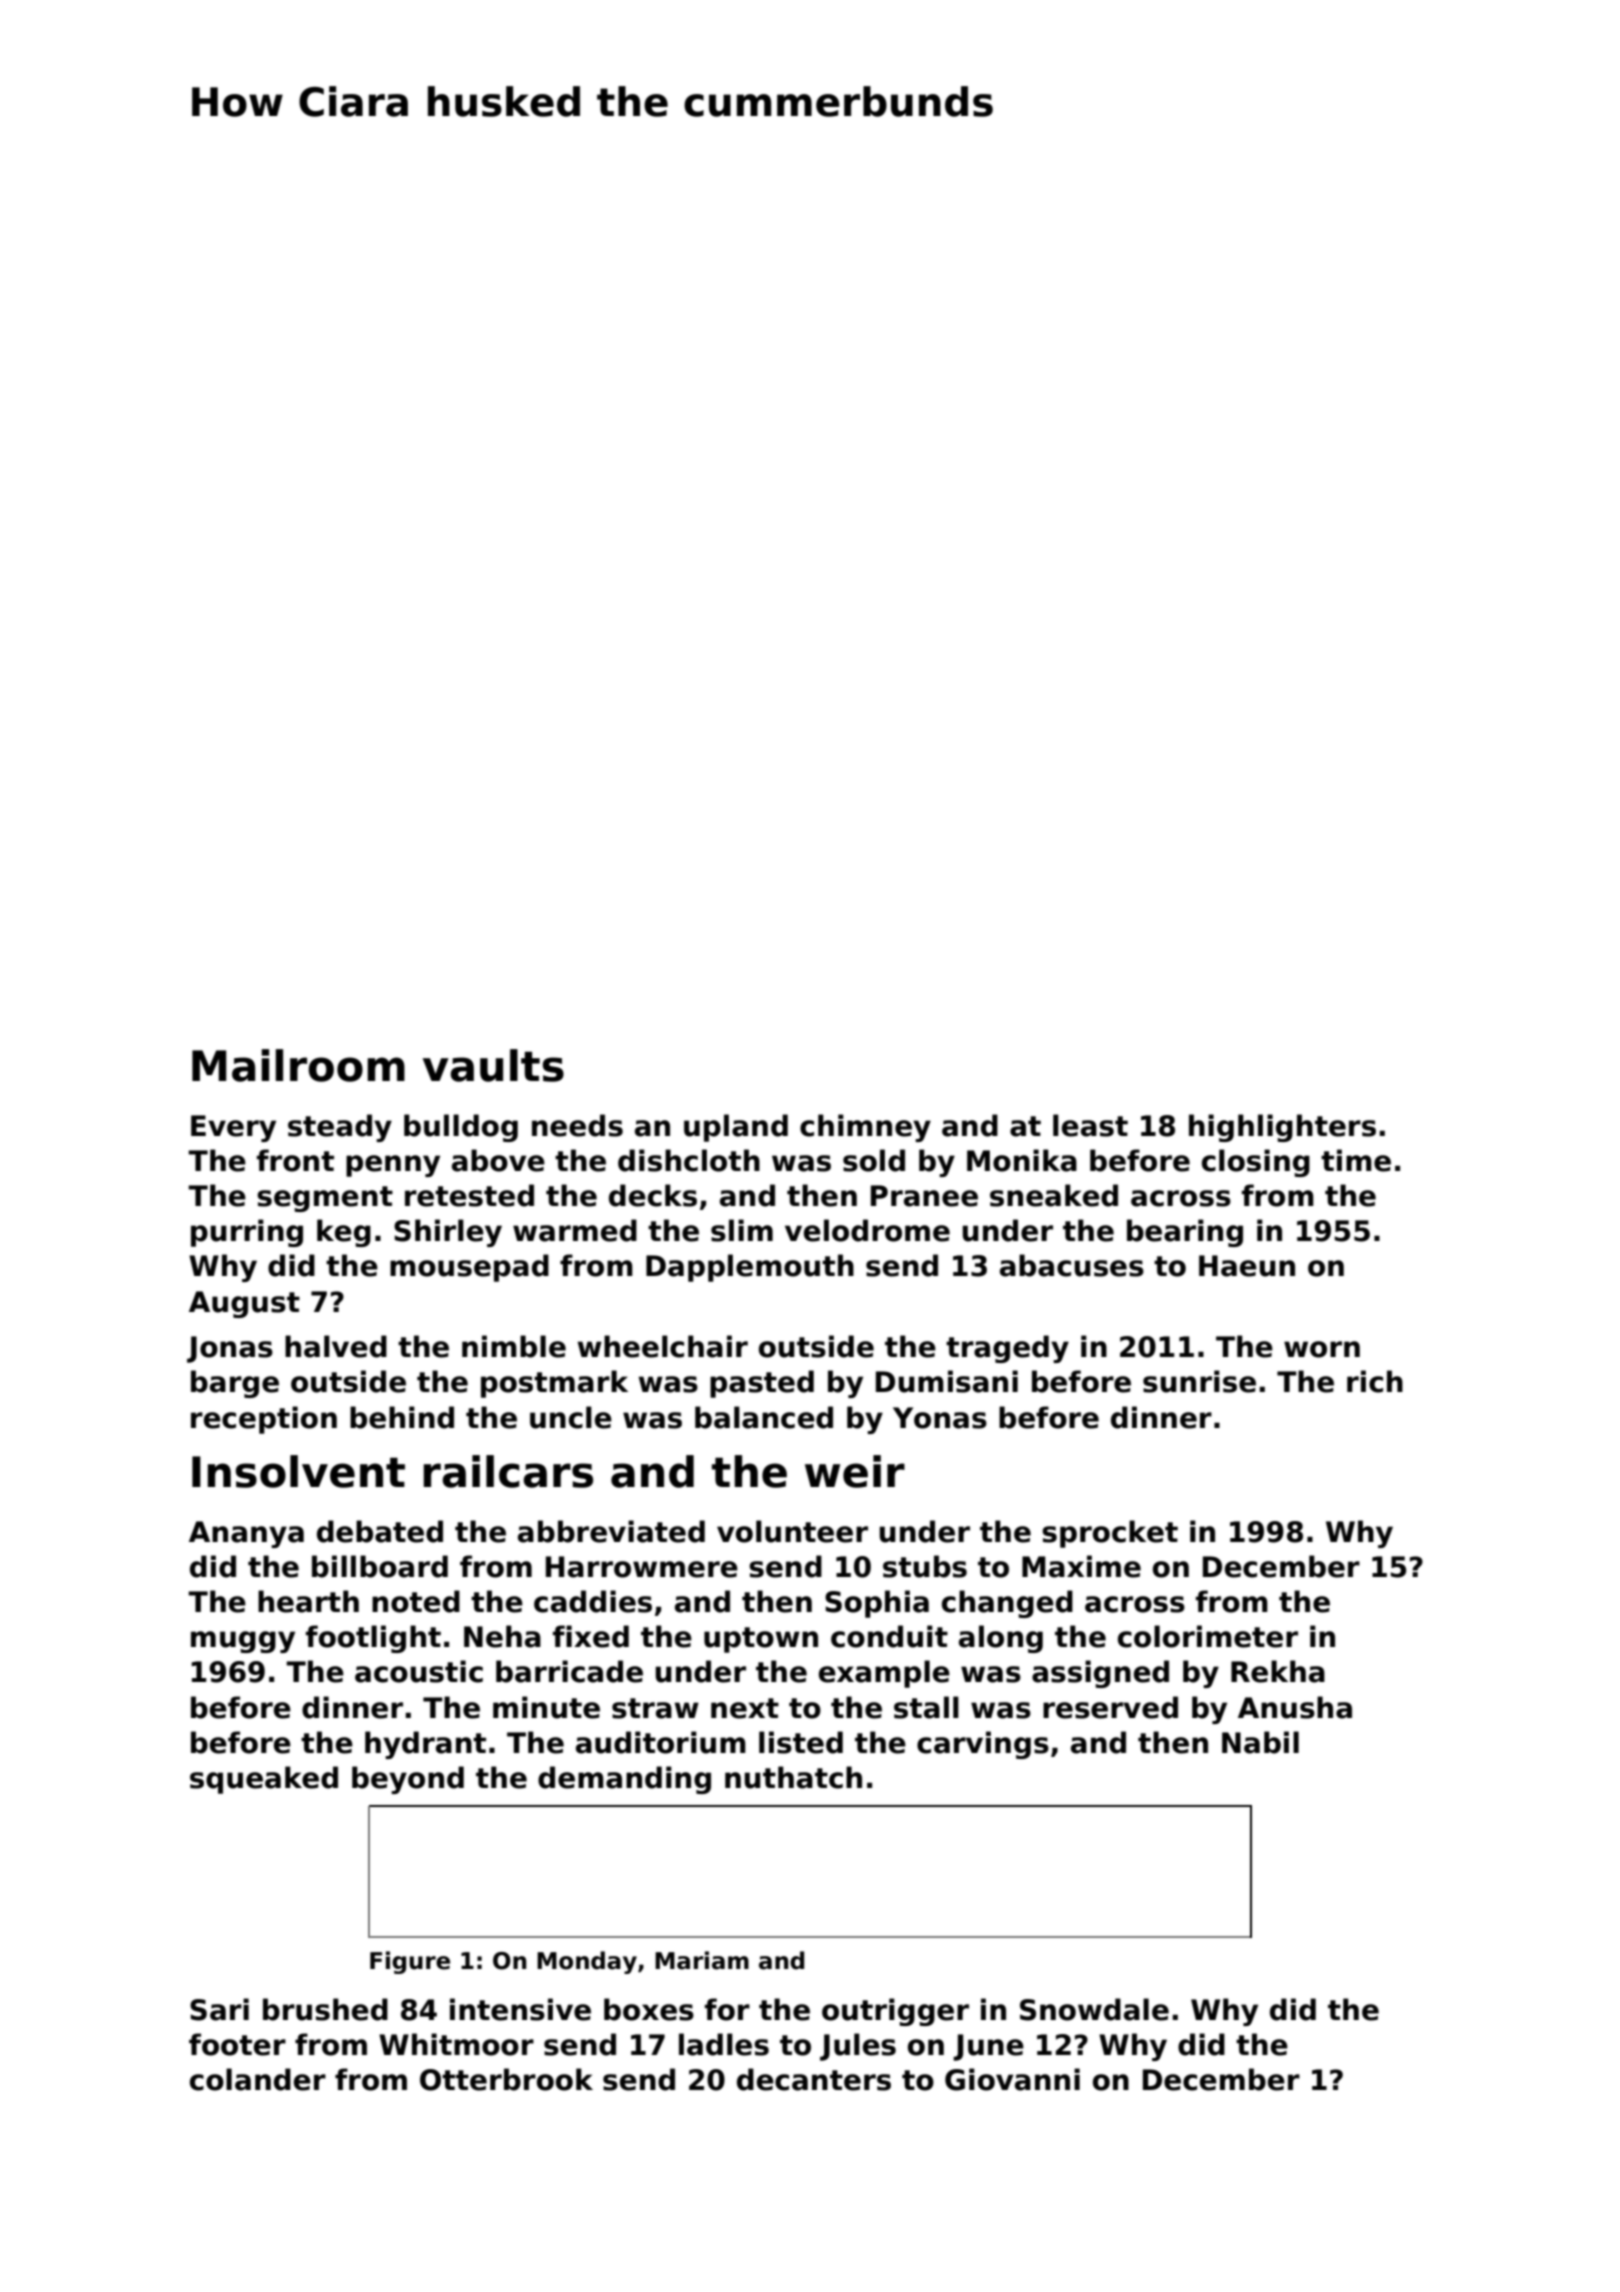  I want to click on highlighters, so click(1282, 1128).
